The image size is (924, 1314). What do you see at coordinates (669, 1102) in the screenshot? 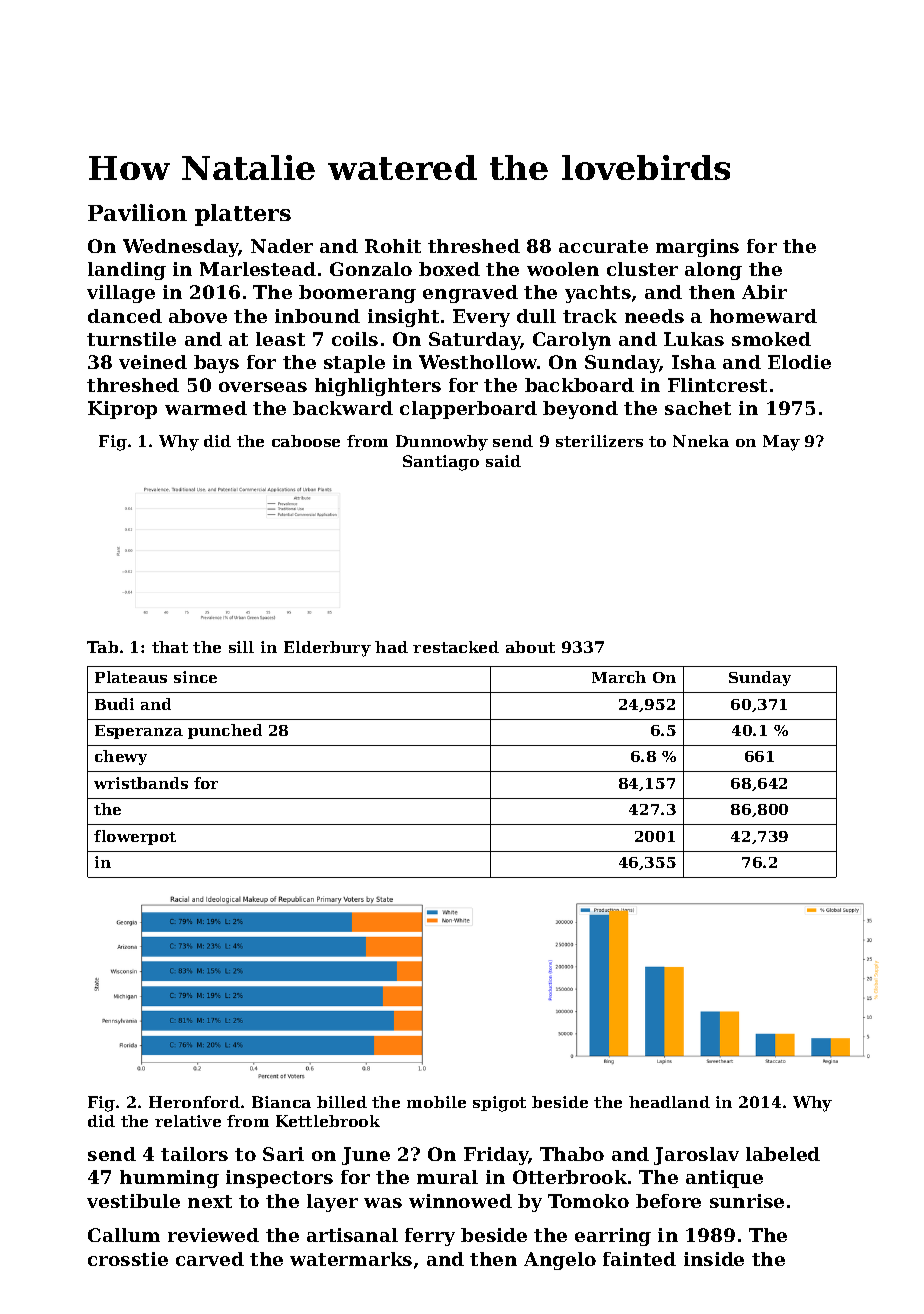
I see `headland` at bounding box center [669, 1102].
